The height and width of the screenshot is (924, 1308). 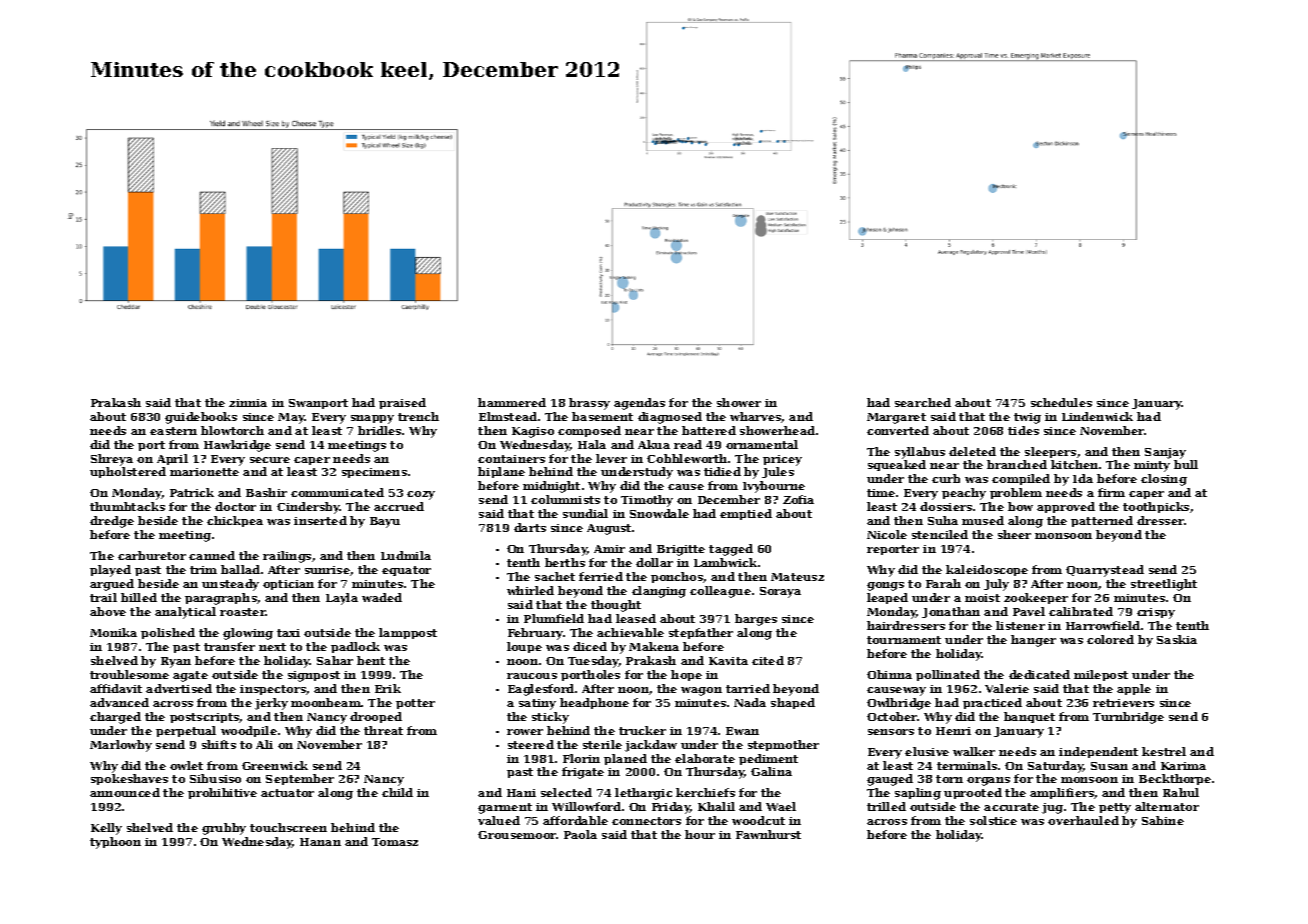 I want to click on Snowdale, so click(x=659, y=513).
